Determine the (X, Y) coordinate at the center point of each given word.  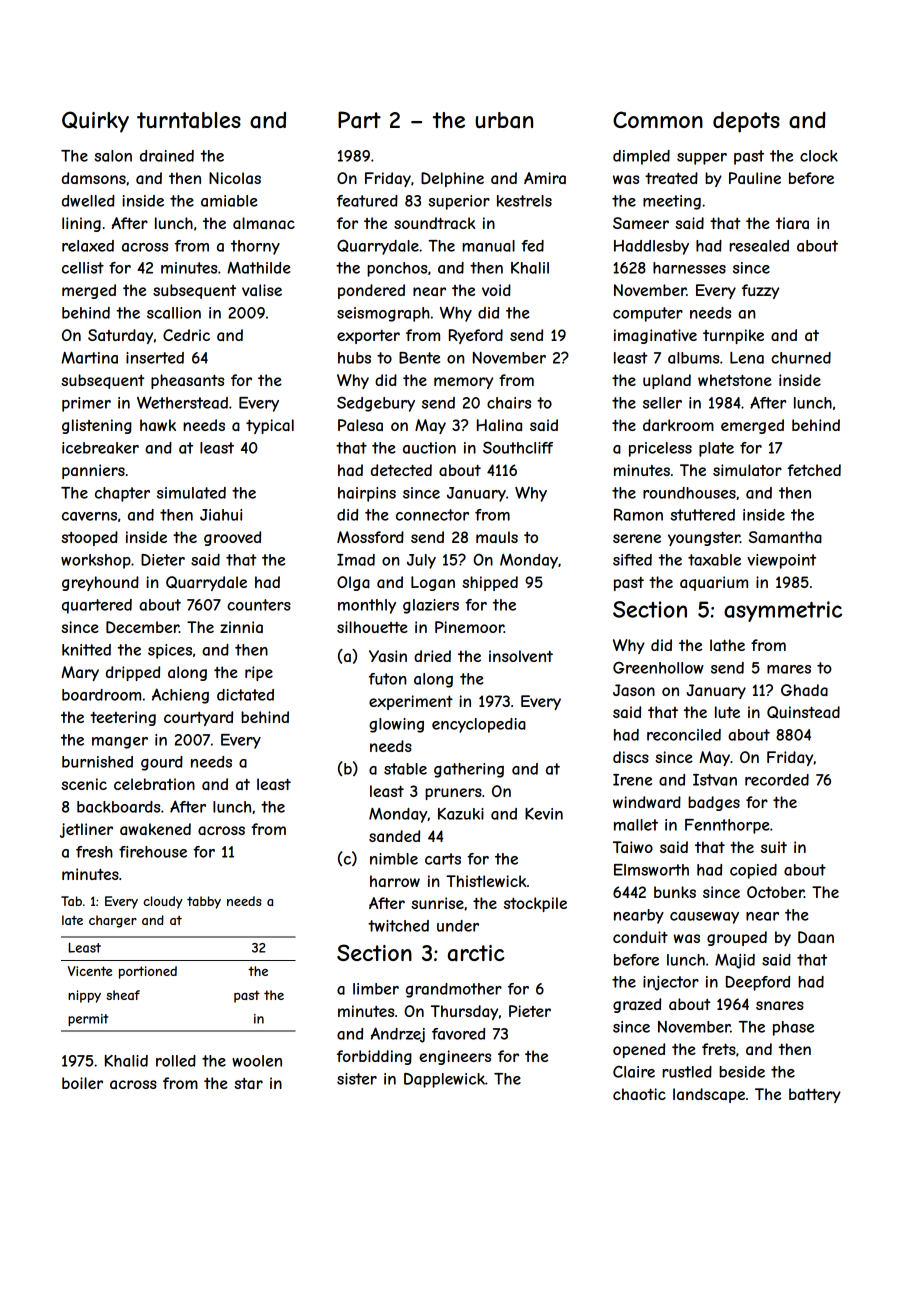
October (775, 892)
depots (746, 122)
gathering (469, 770)
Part (359, 120)
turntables (189, 120)
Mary (80, 673)
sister (357, 1079)
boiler (82, 1083)
